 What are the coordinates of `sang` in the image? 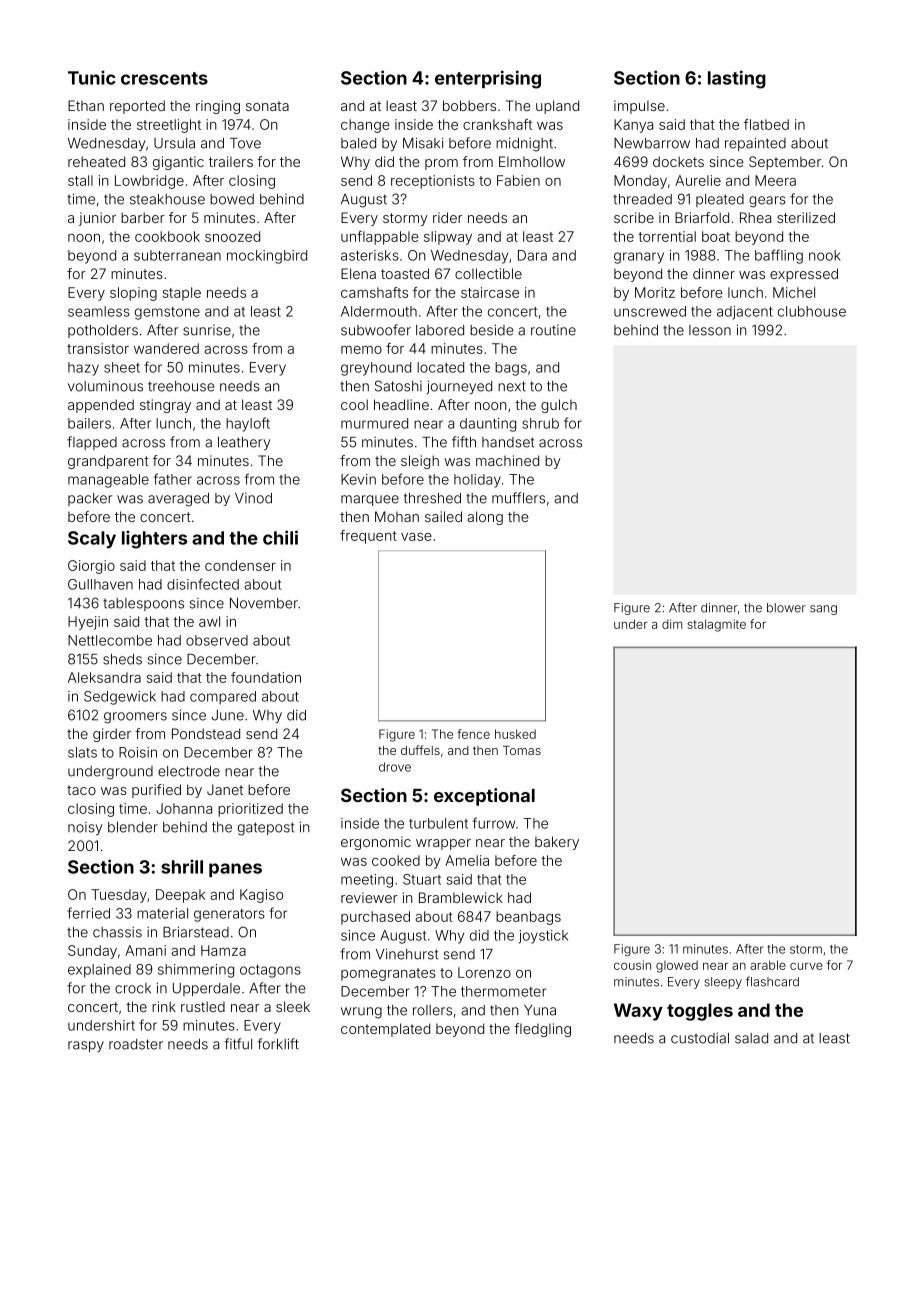 It's located at (823, 610).
